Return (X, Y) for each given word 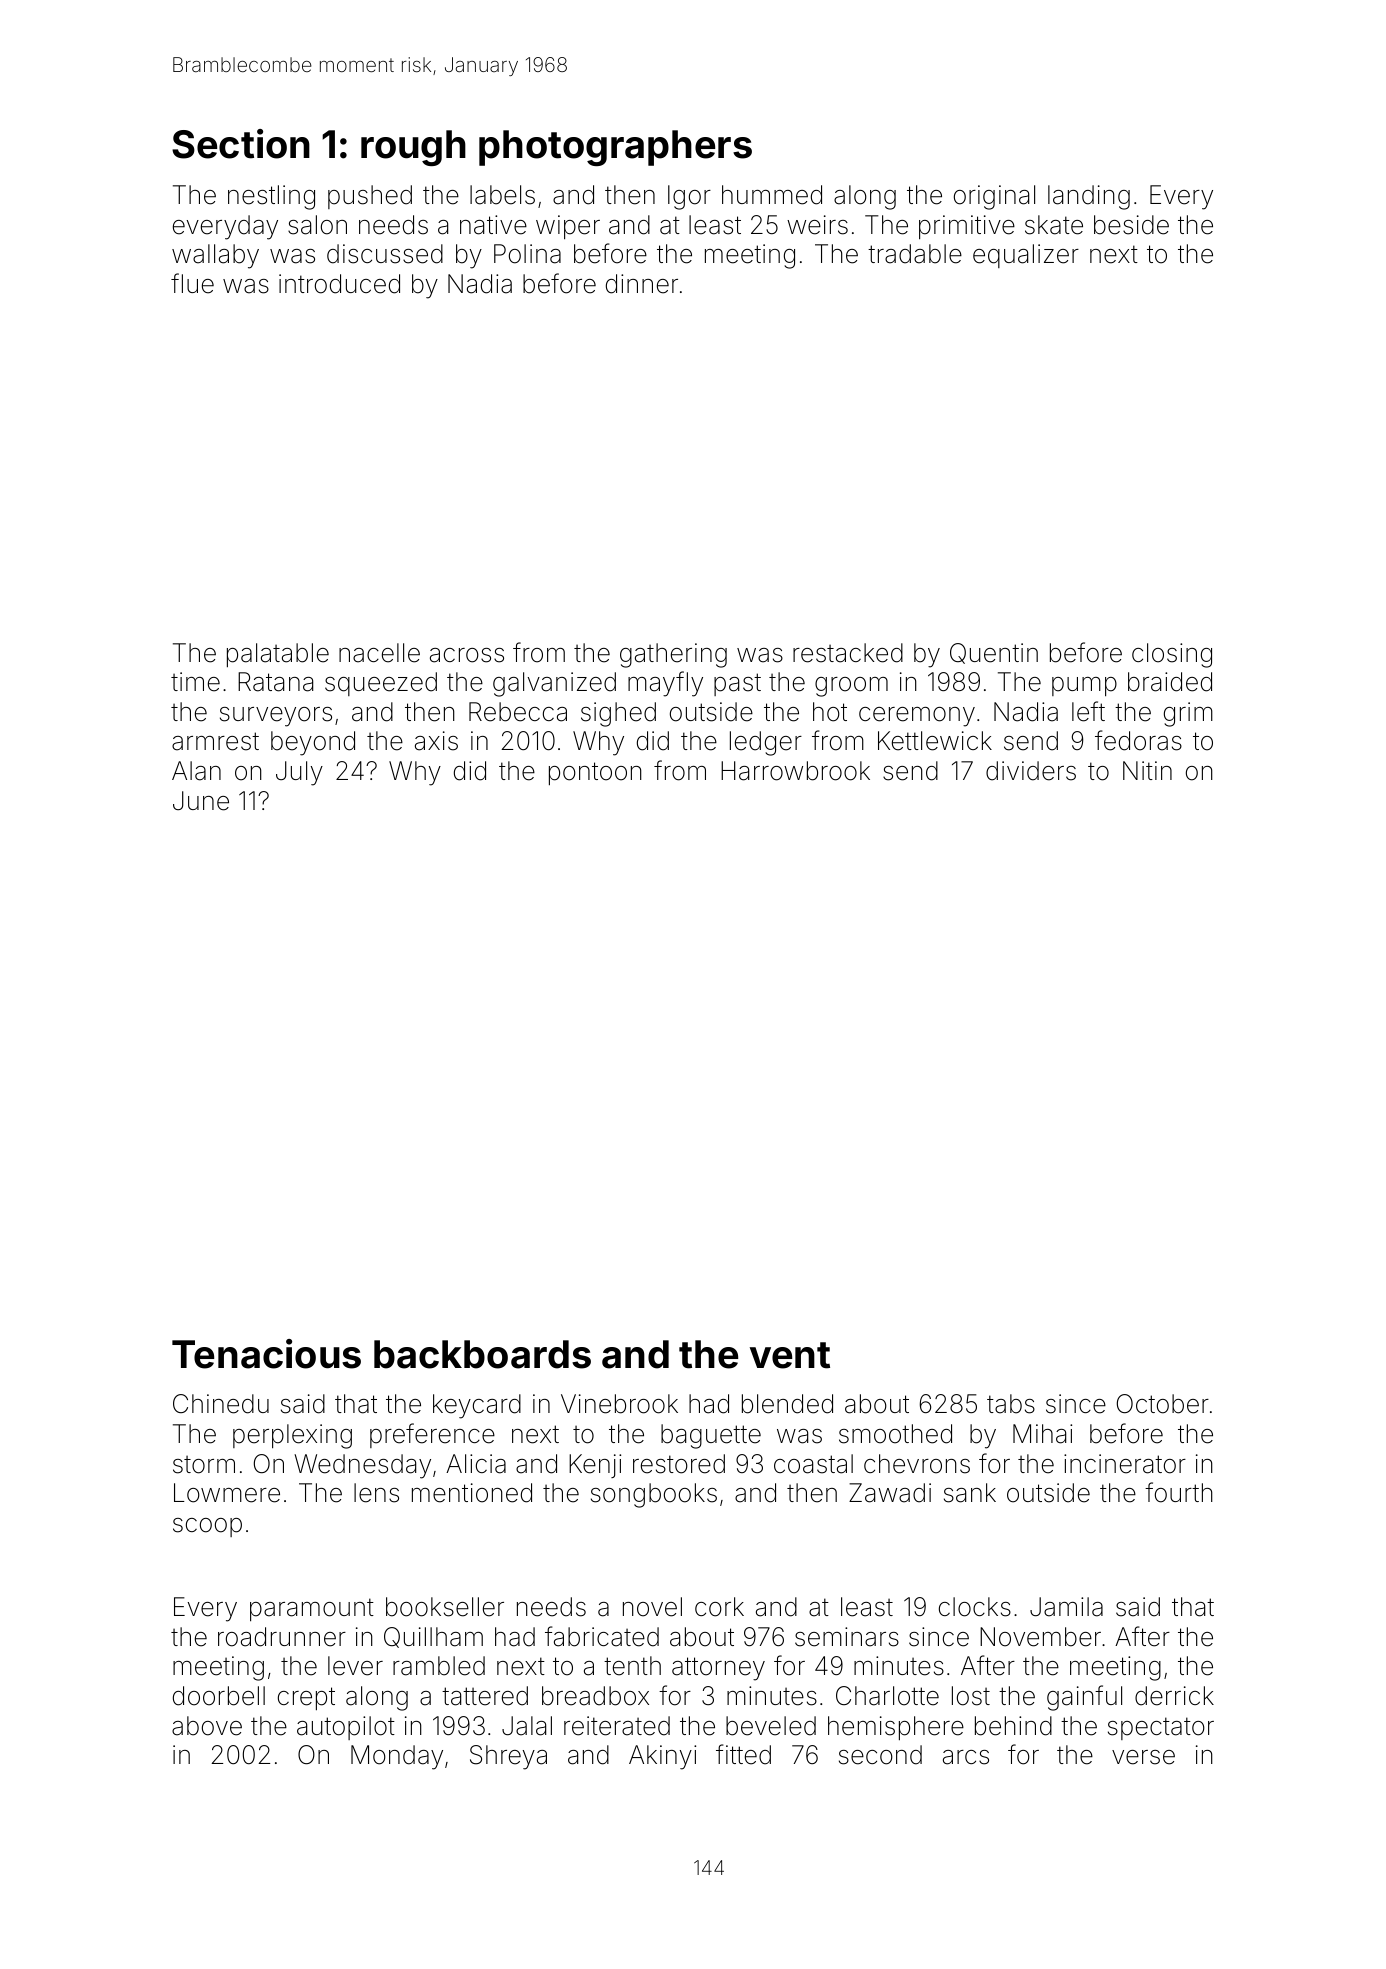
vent (790, 1355)
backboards (482, 1354)
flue (192, 283)
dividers (1031, 771)
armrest (215, 741)
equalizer (1026, 256)
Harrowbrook (795, 771)
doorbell (219, 1696)
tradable (915, 254)
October (1163, 1404)
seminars (847, 1637)
